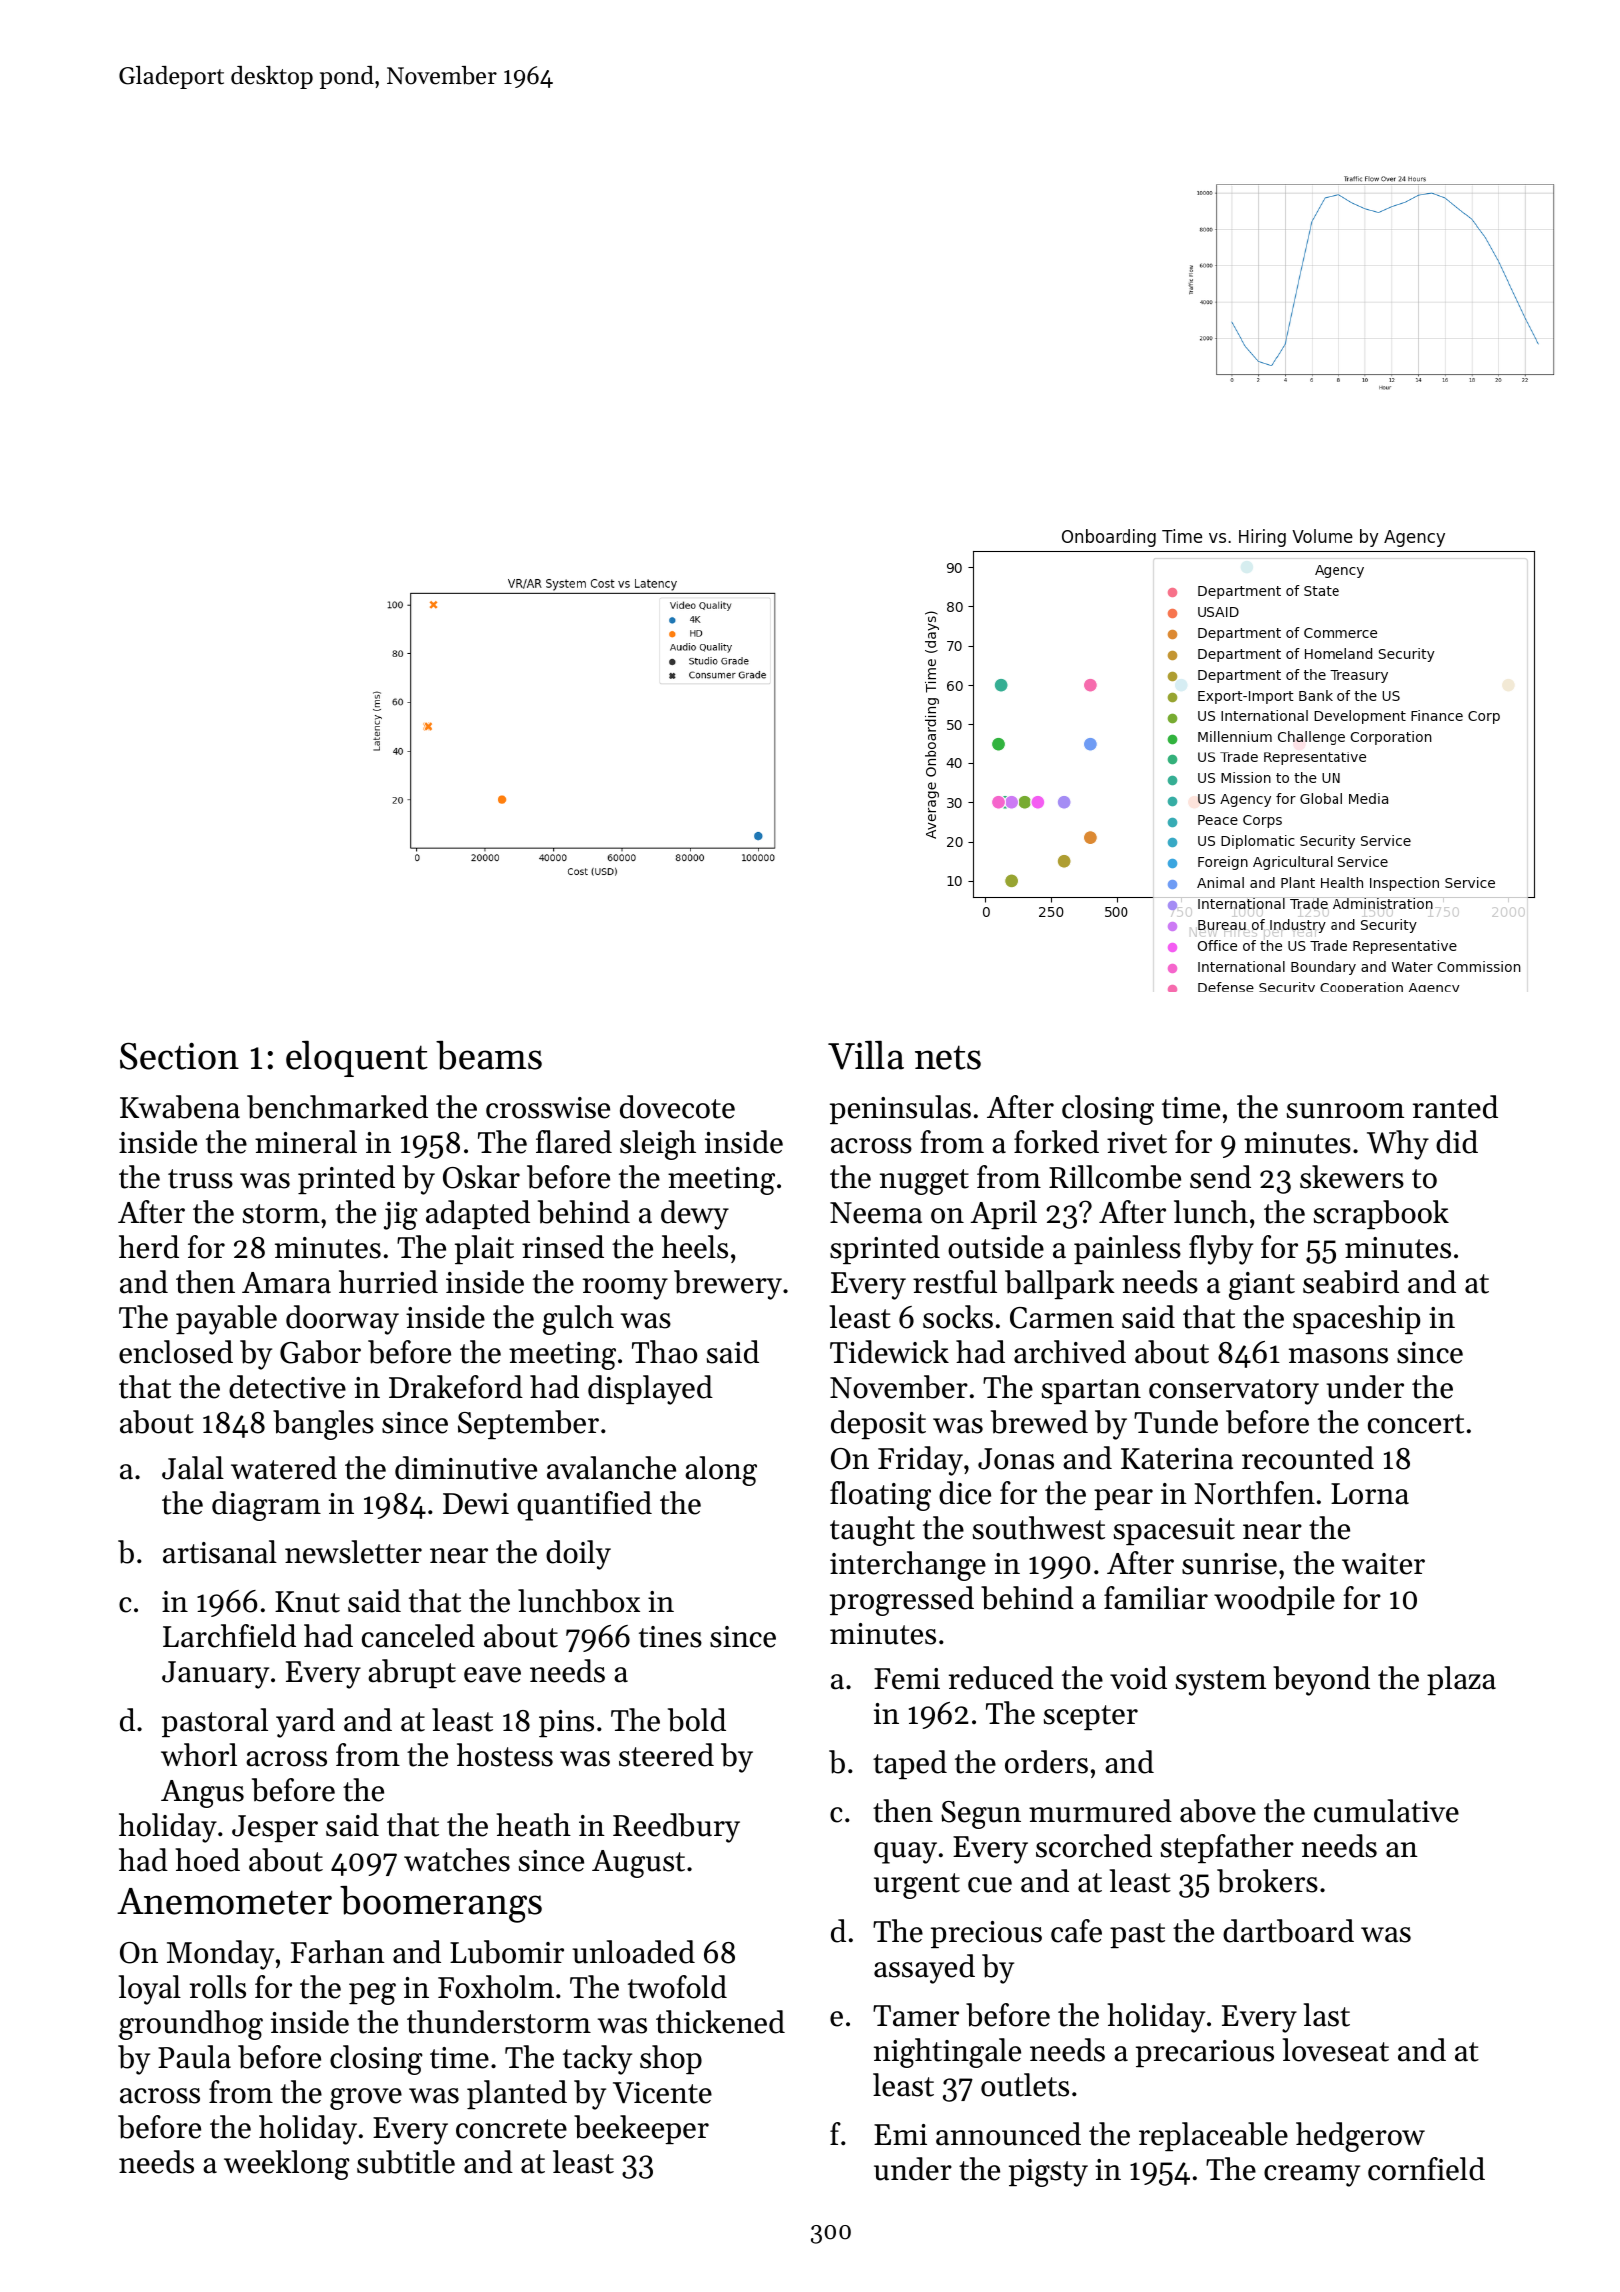 The height and width of the page is (2292, 1620). What do you see at coordinates (1288, 1931) in the page?
I see `dartboard` at bounding box center [1288, 1931].
